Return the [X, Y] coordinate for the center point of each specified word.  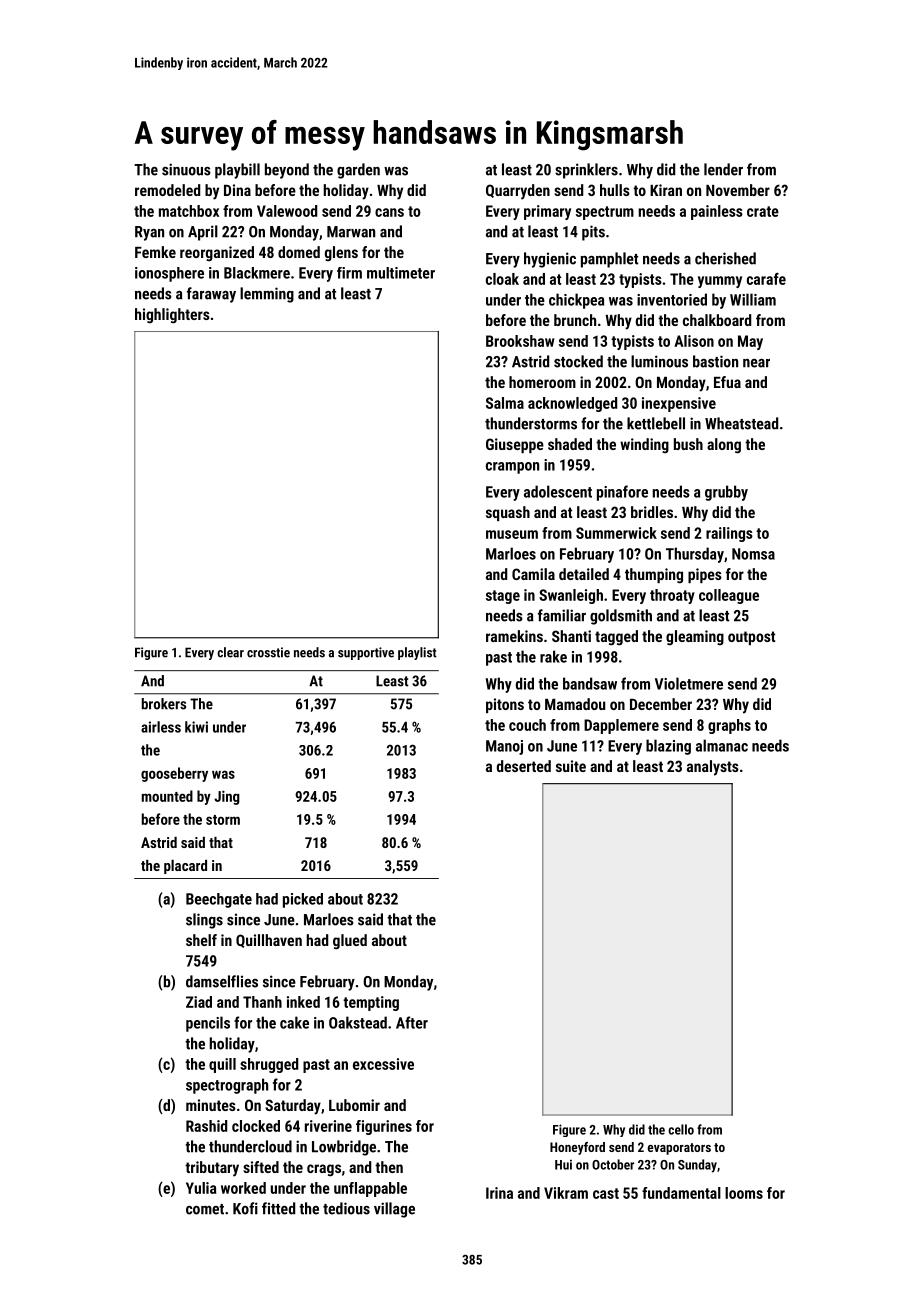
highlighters [172, 316]
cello [681, 1129]
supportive [366, 653]
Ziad [199, 1002]
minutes [211, 1105]
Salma [505, 403]
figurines [384, 1127]
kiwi [196, 727]
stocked [578, 361]
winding [644, 445]
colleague [729, 596]
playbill [237, 171]
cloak [502, 279]
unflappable [370, 1189]
